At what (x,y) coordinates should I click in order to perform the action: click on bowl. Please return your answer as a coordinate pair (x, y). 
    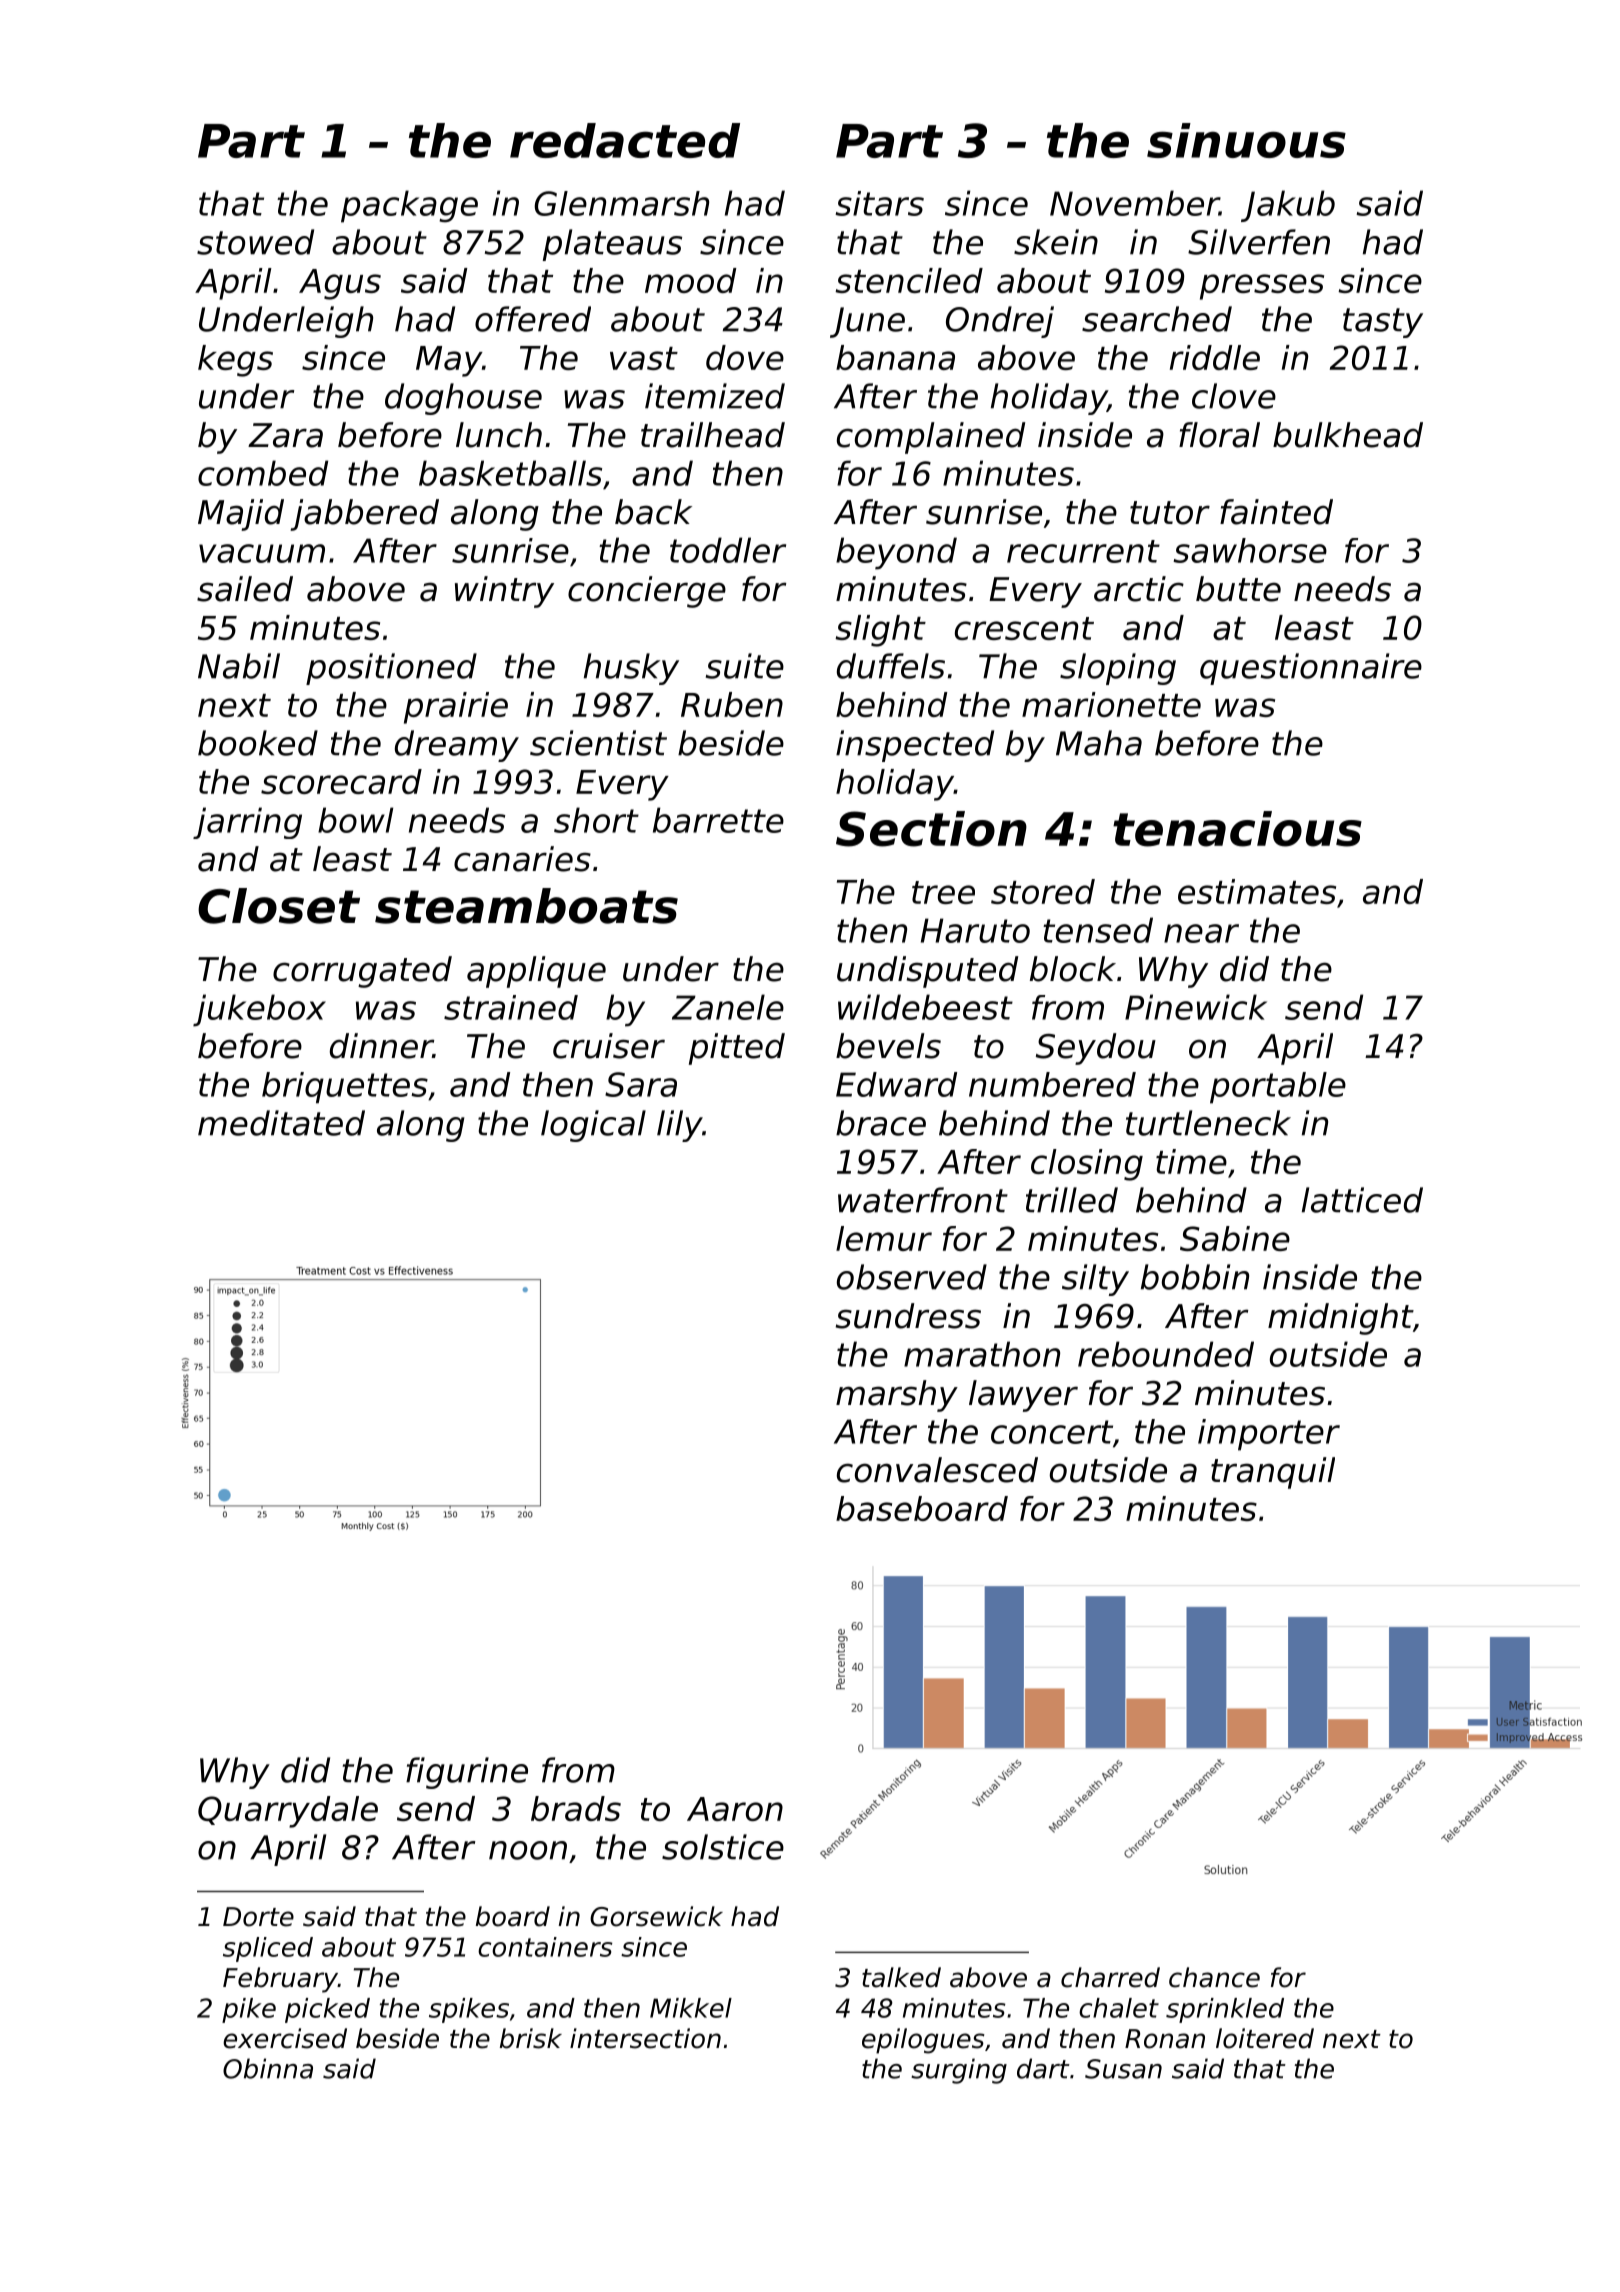
    Looking at the image, I should click on (355, 820).
